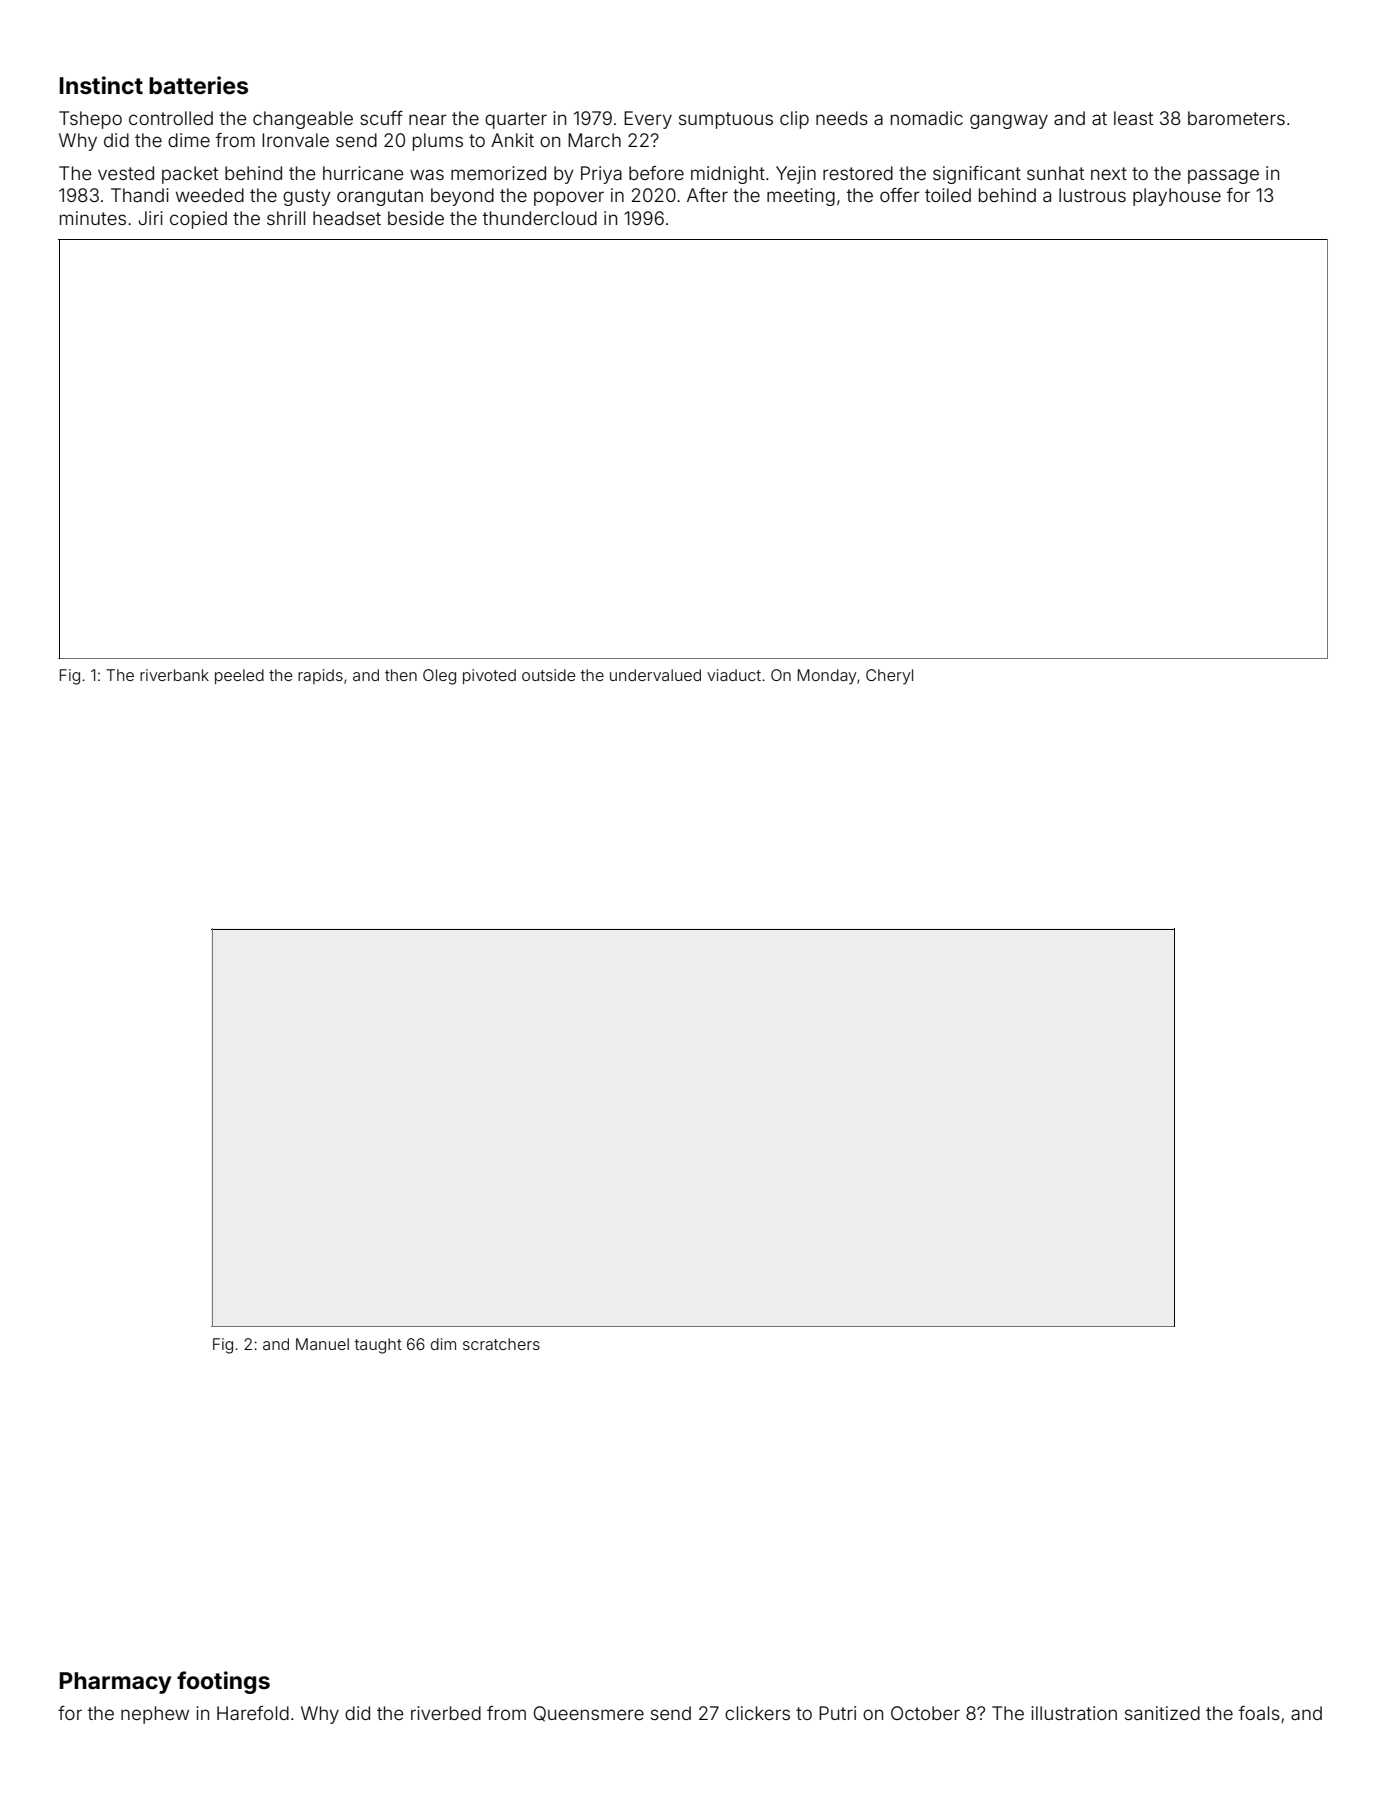 The image size is (1387, 1794). Describe the element at coordinates (1223, 176) in the screenshot. I see `passage` at that location.
